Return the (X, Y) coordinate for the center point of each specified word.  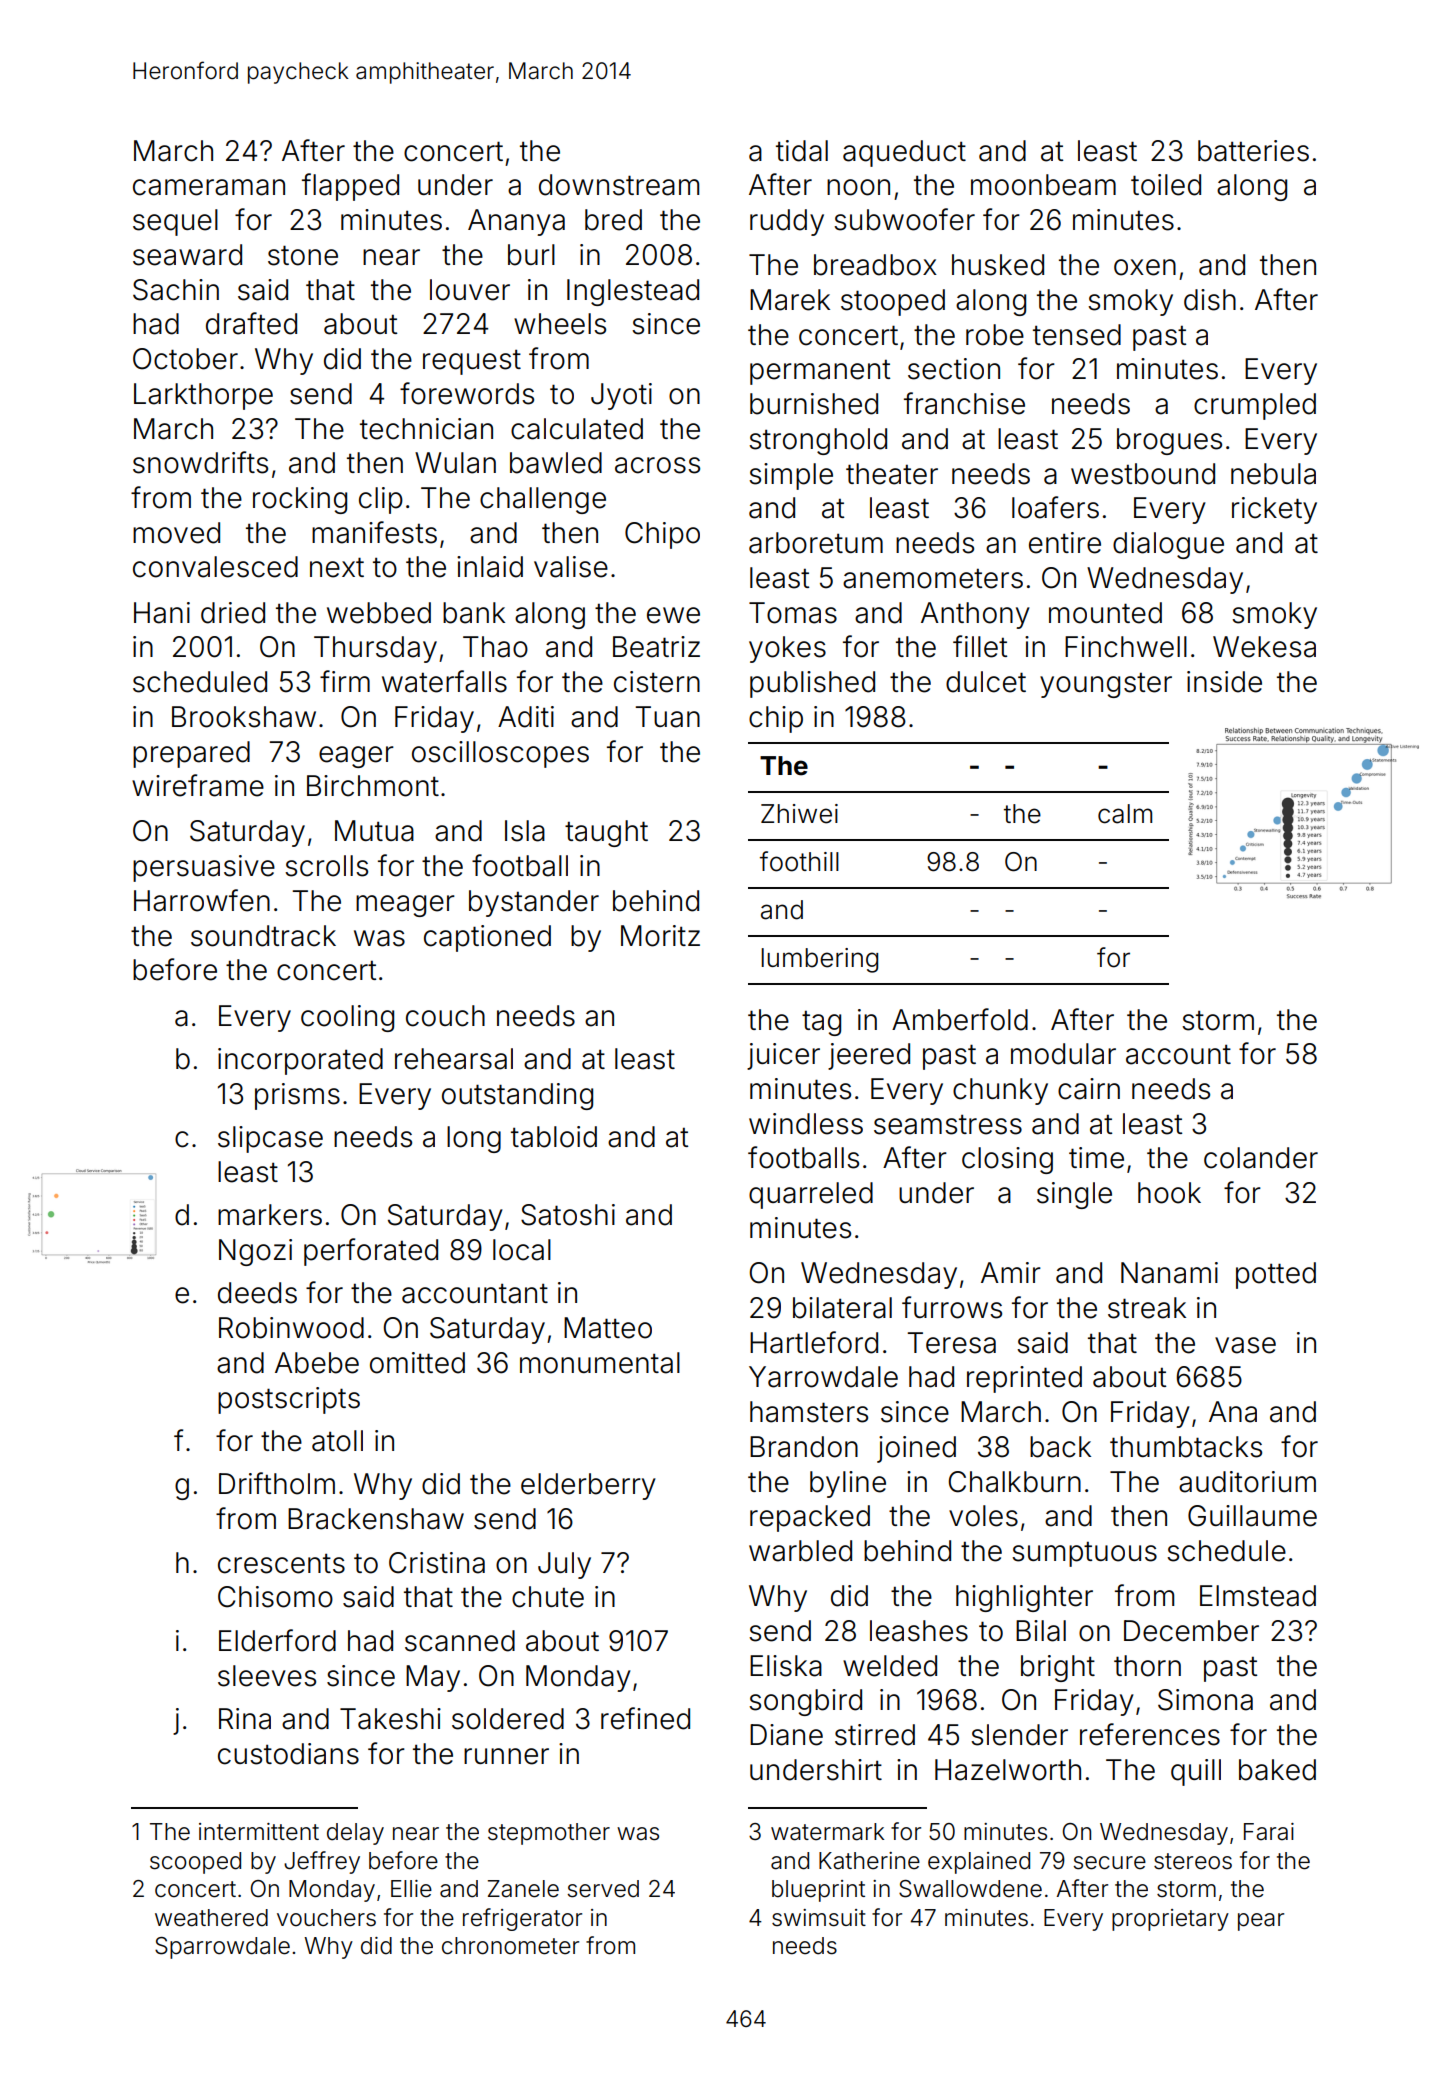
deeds (257, 1293)
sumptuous (1084, 1554)
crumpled (1255, 406)
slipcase (270, 1139)
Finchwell (1126, 647)
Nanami (1169, 1273)
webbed (379, 613)
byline (848, 1484)
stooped (893, 302)
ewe (673, 615)
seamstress (948, 1125)
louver (470, 290)
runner (506, 1756)
